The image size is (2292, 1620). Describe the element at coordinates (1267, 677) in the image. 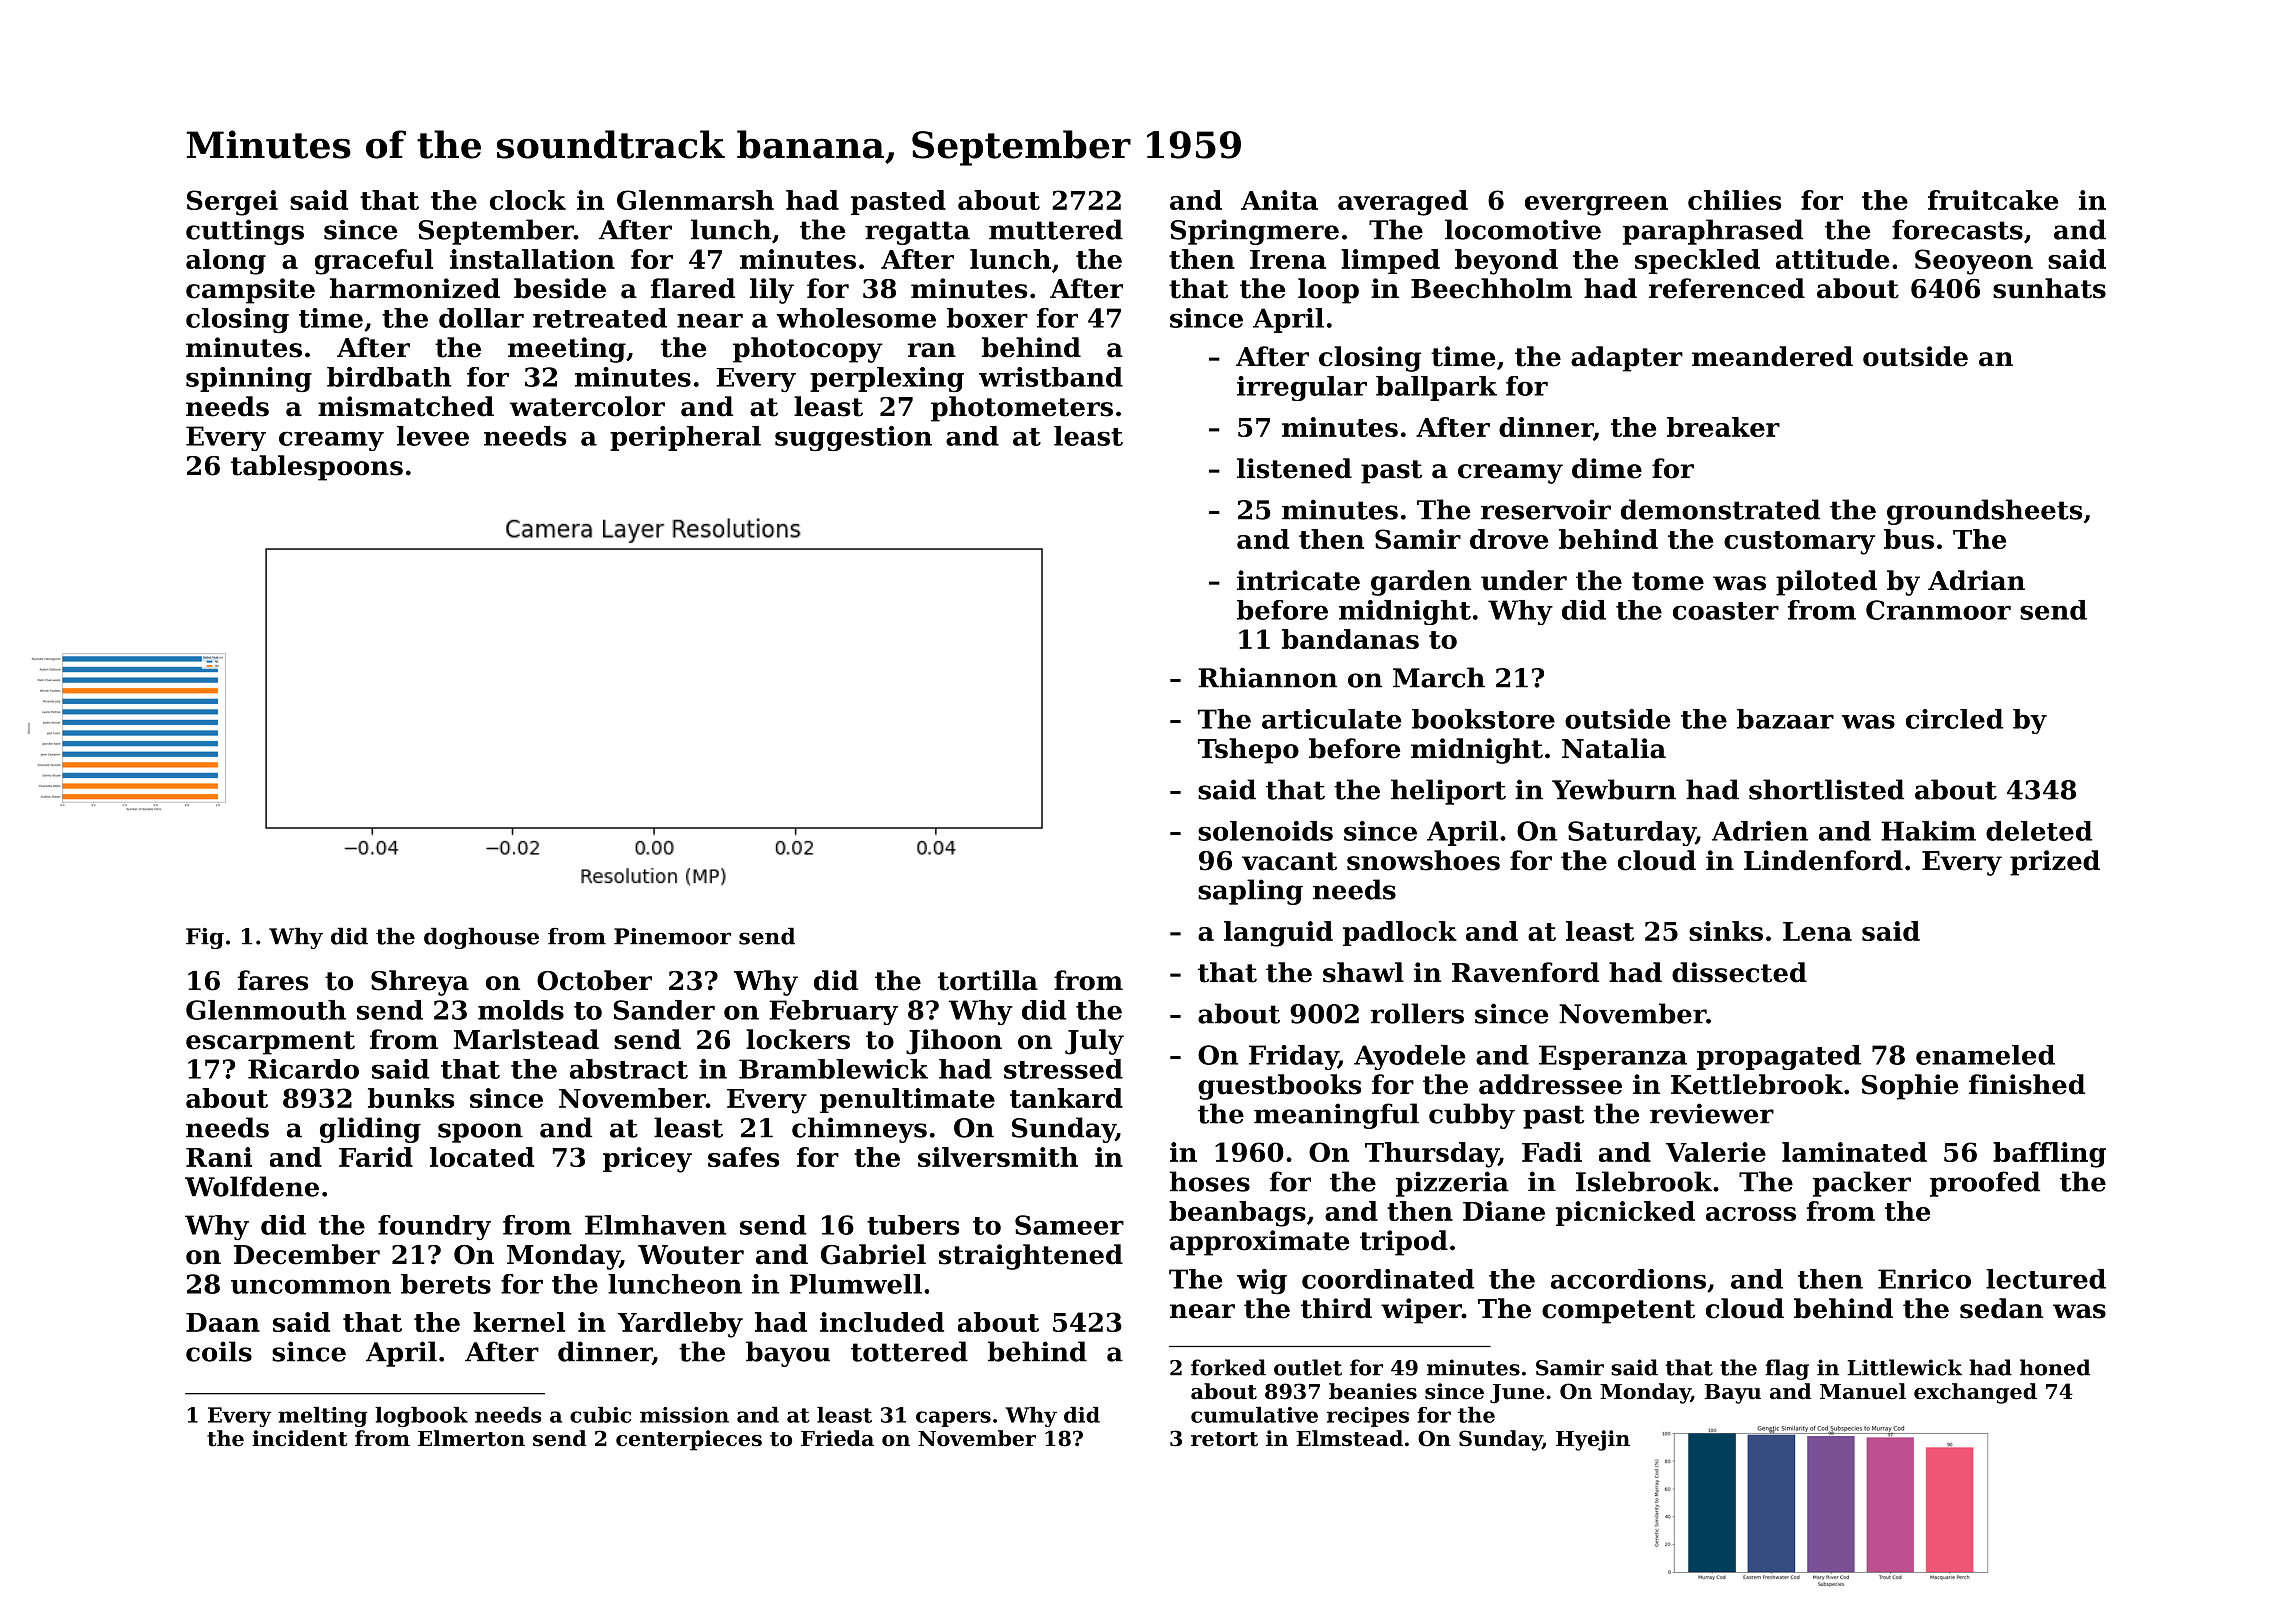

I see `Rhiannon` at that location.
